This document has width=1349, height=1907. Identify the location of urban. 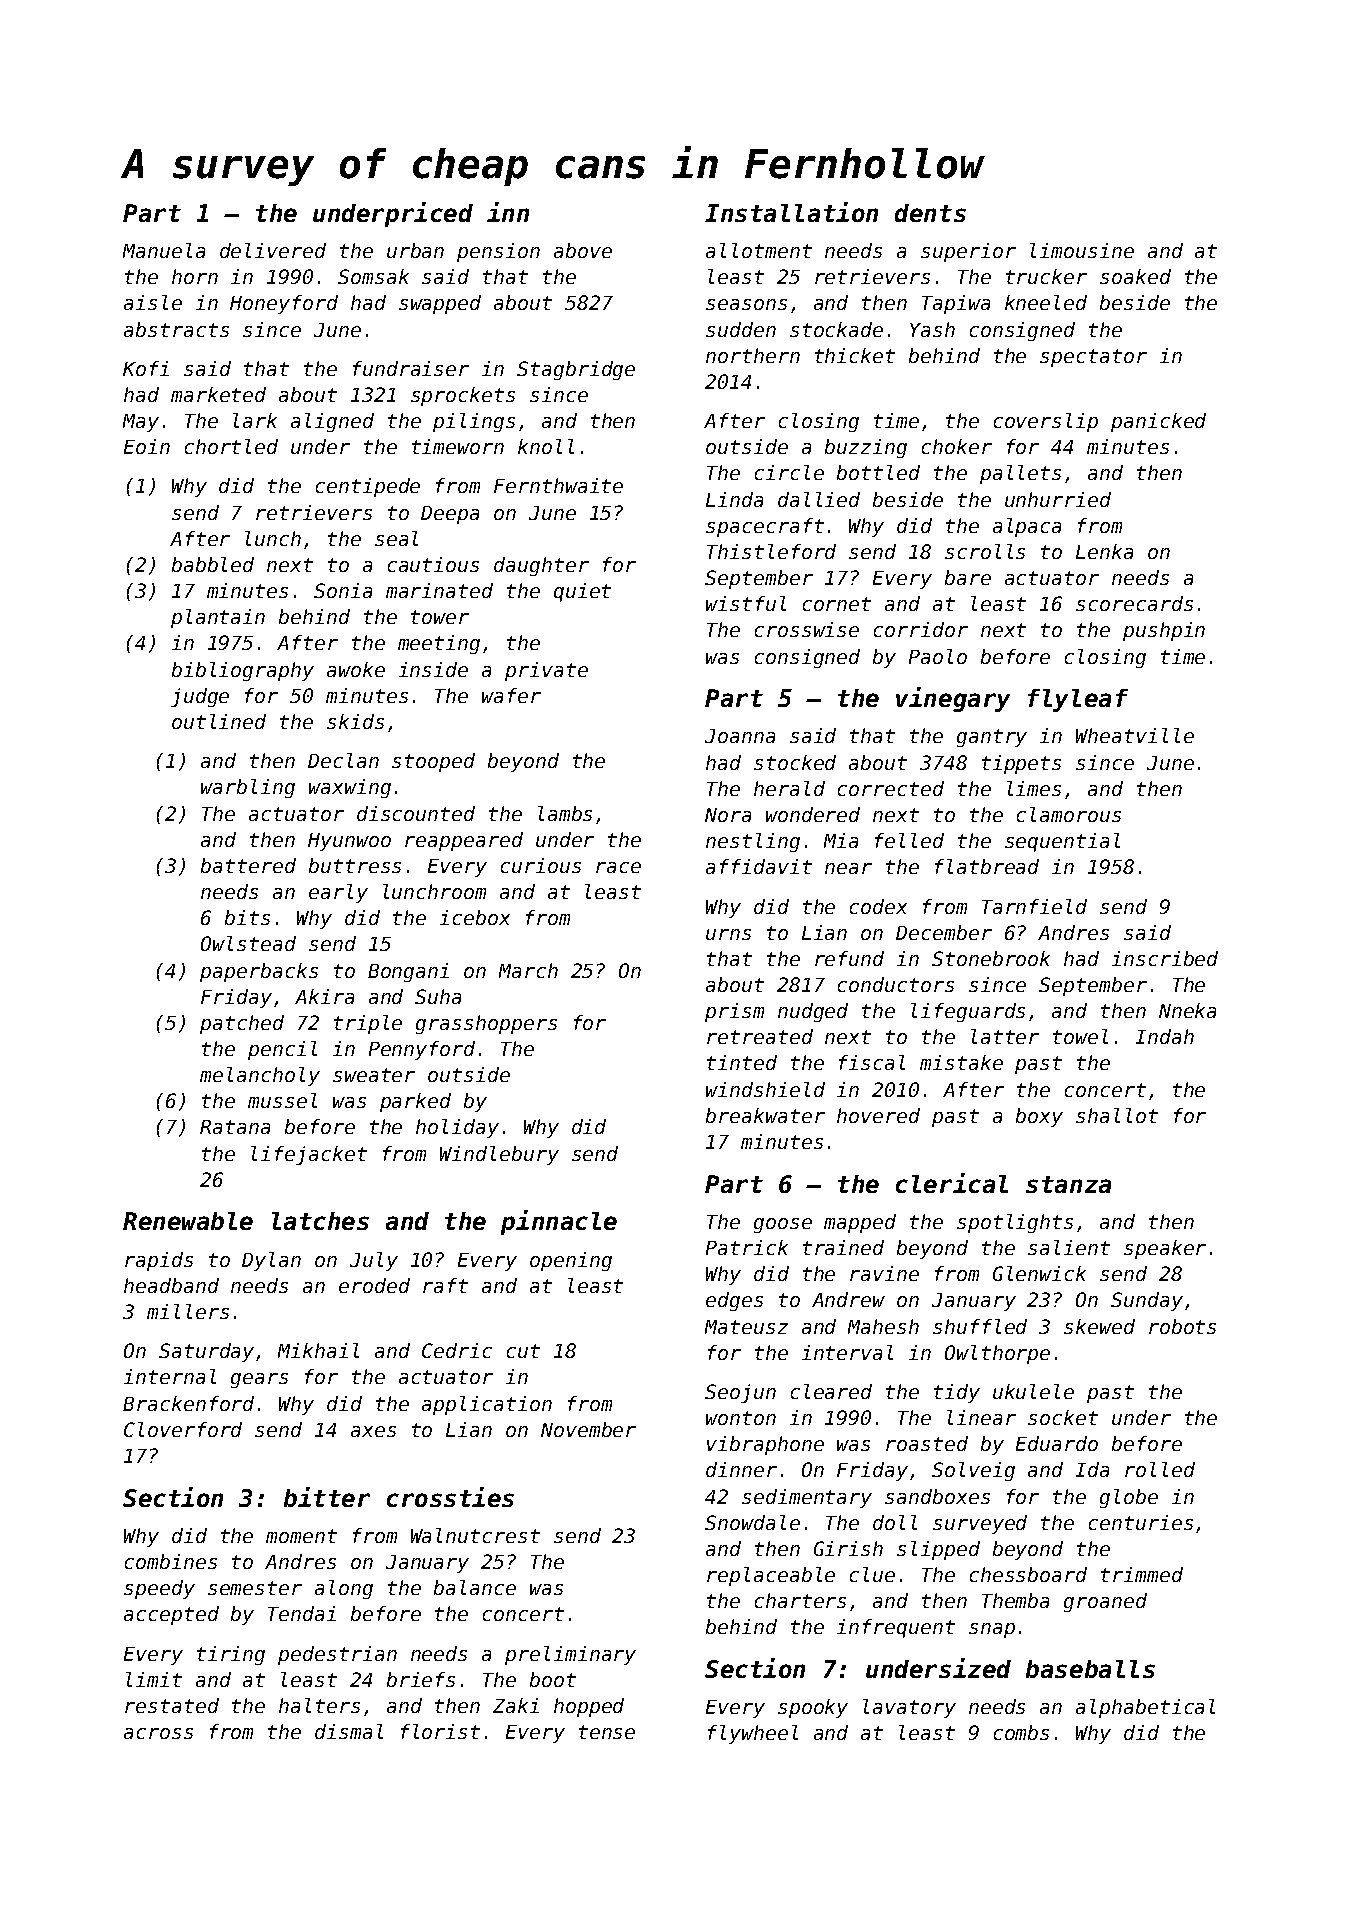
(415, 250).
